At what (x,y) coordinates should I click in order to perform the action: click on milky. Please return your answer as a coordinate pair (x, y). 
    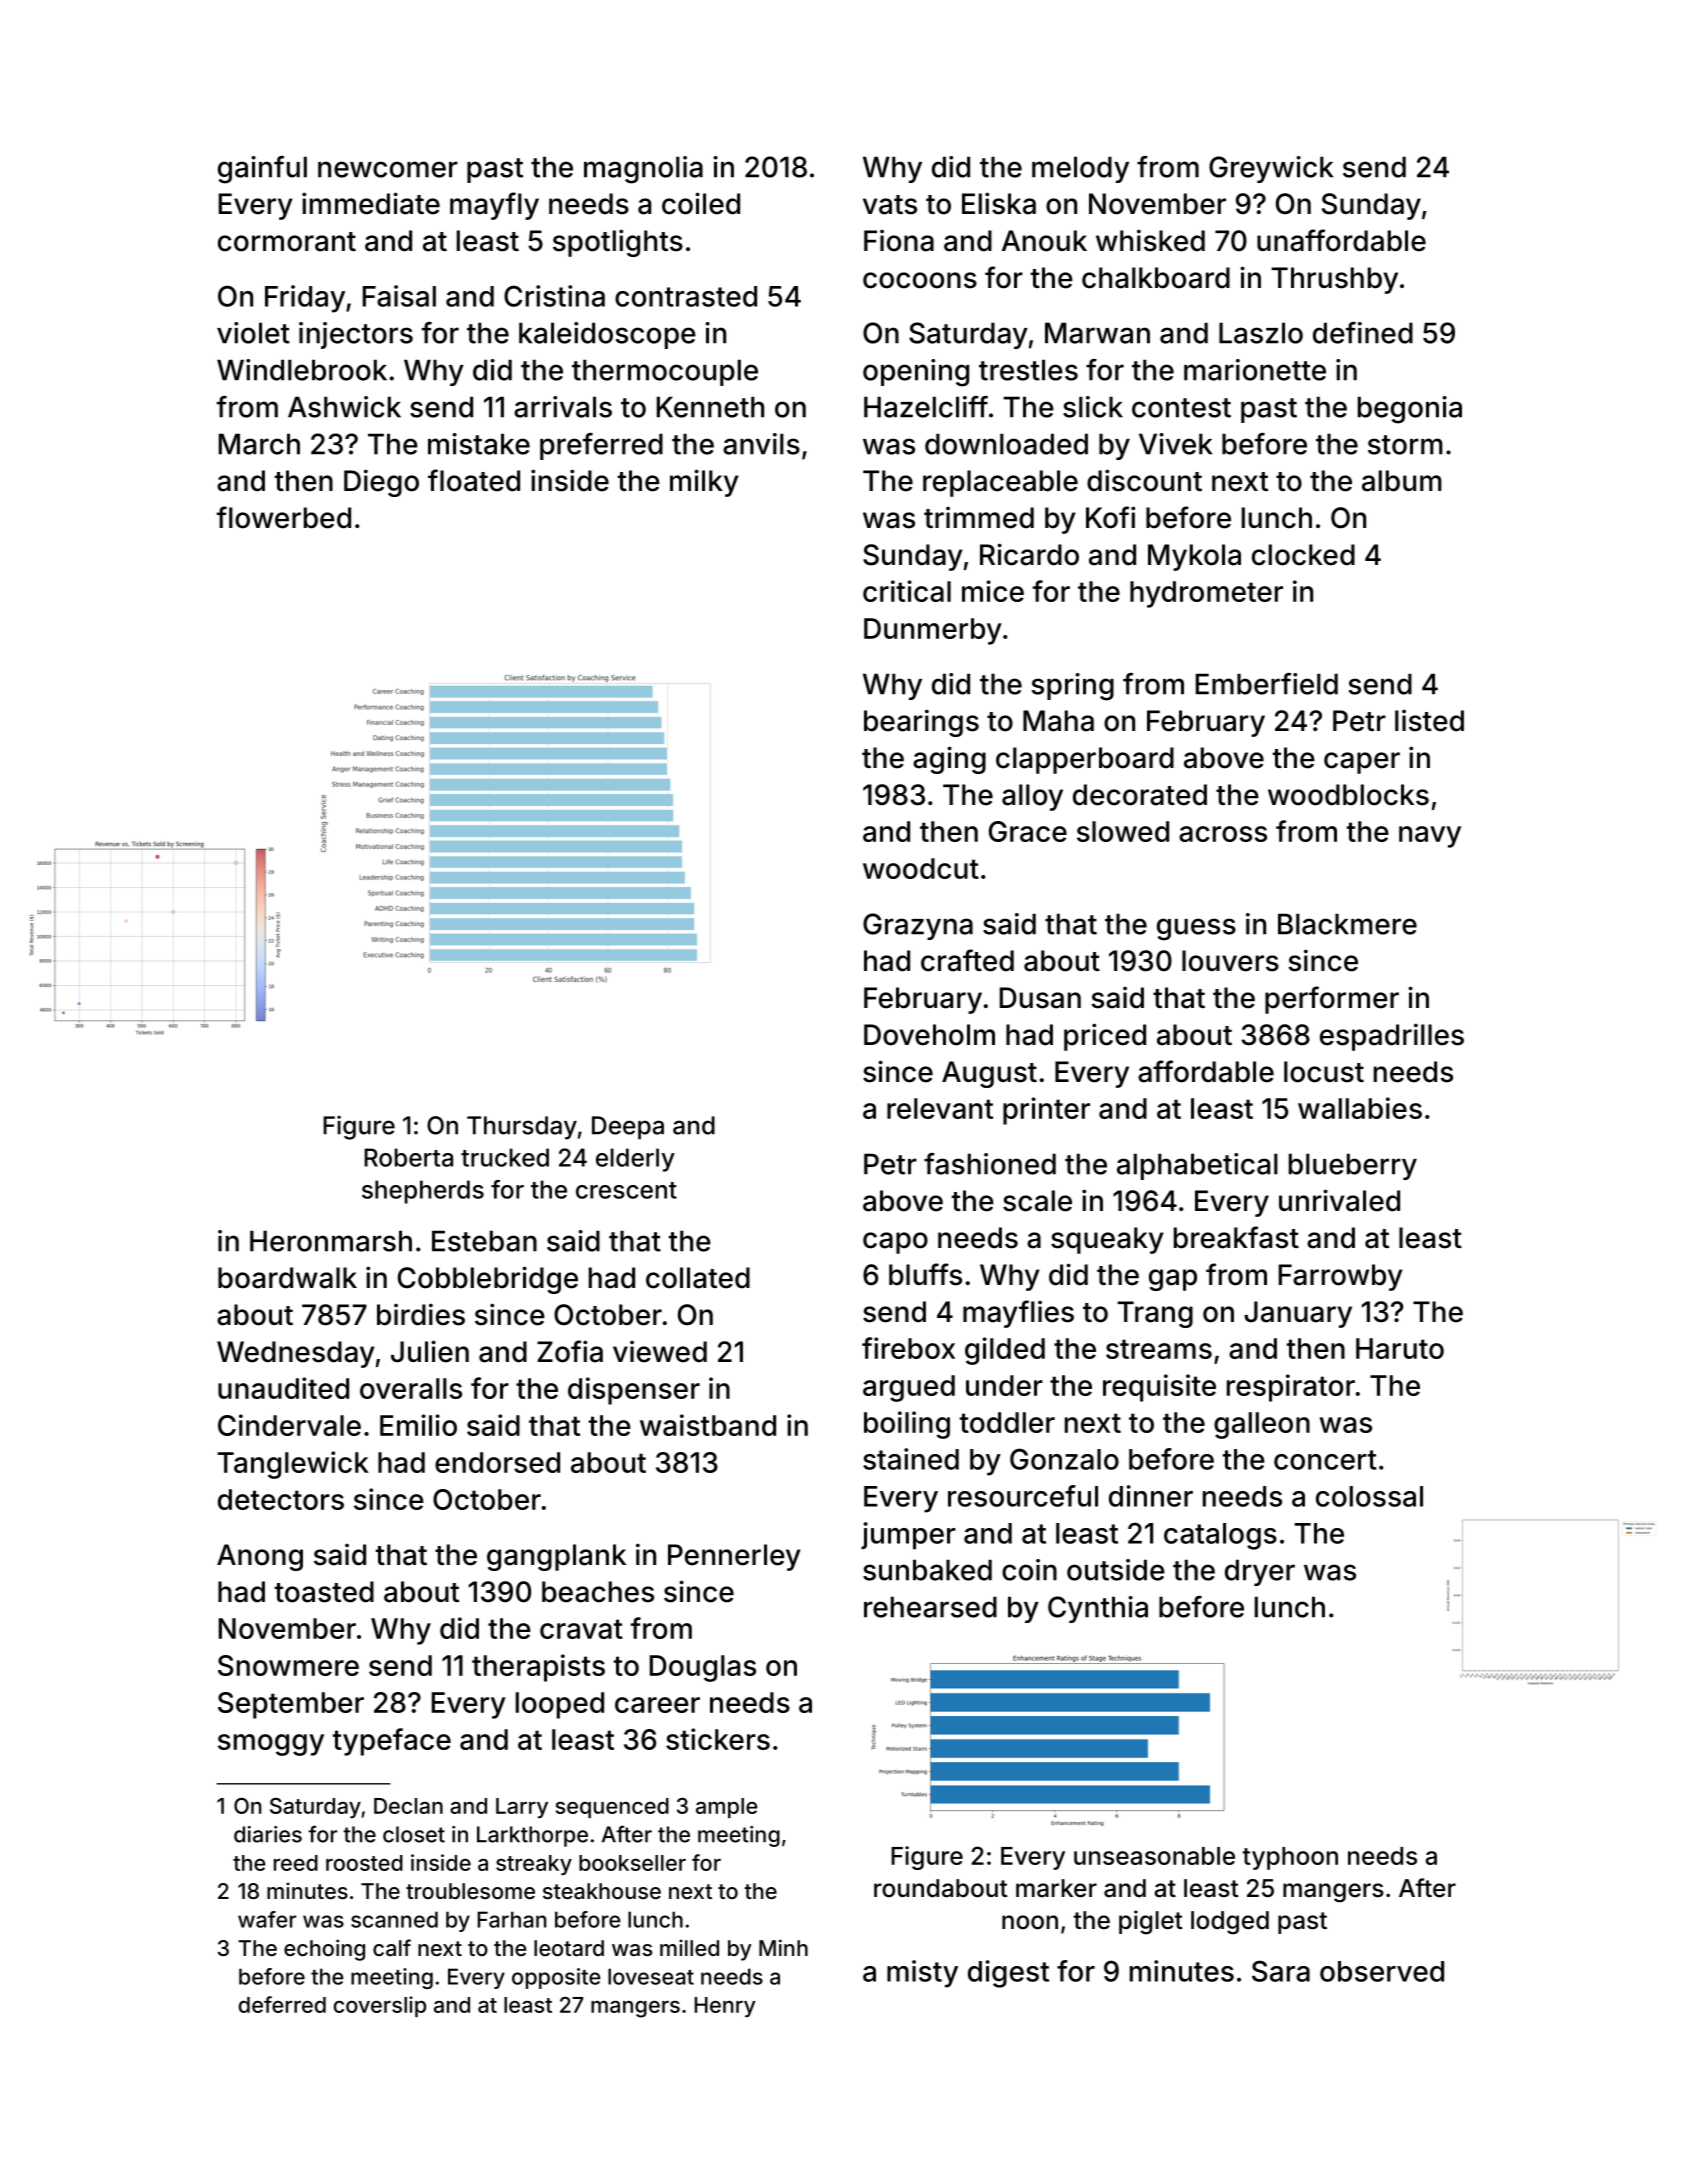
    Looking at the image, I should click on (704, 483).
